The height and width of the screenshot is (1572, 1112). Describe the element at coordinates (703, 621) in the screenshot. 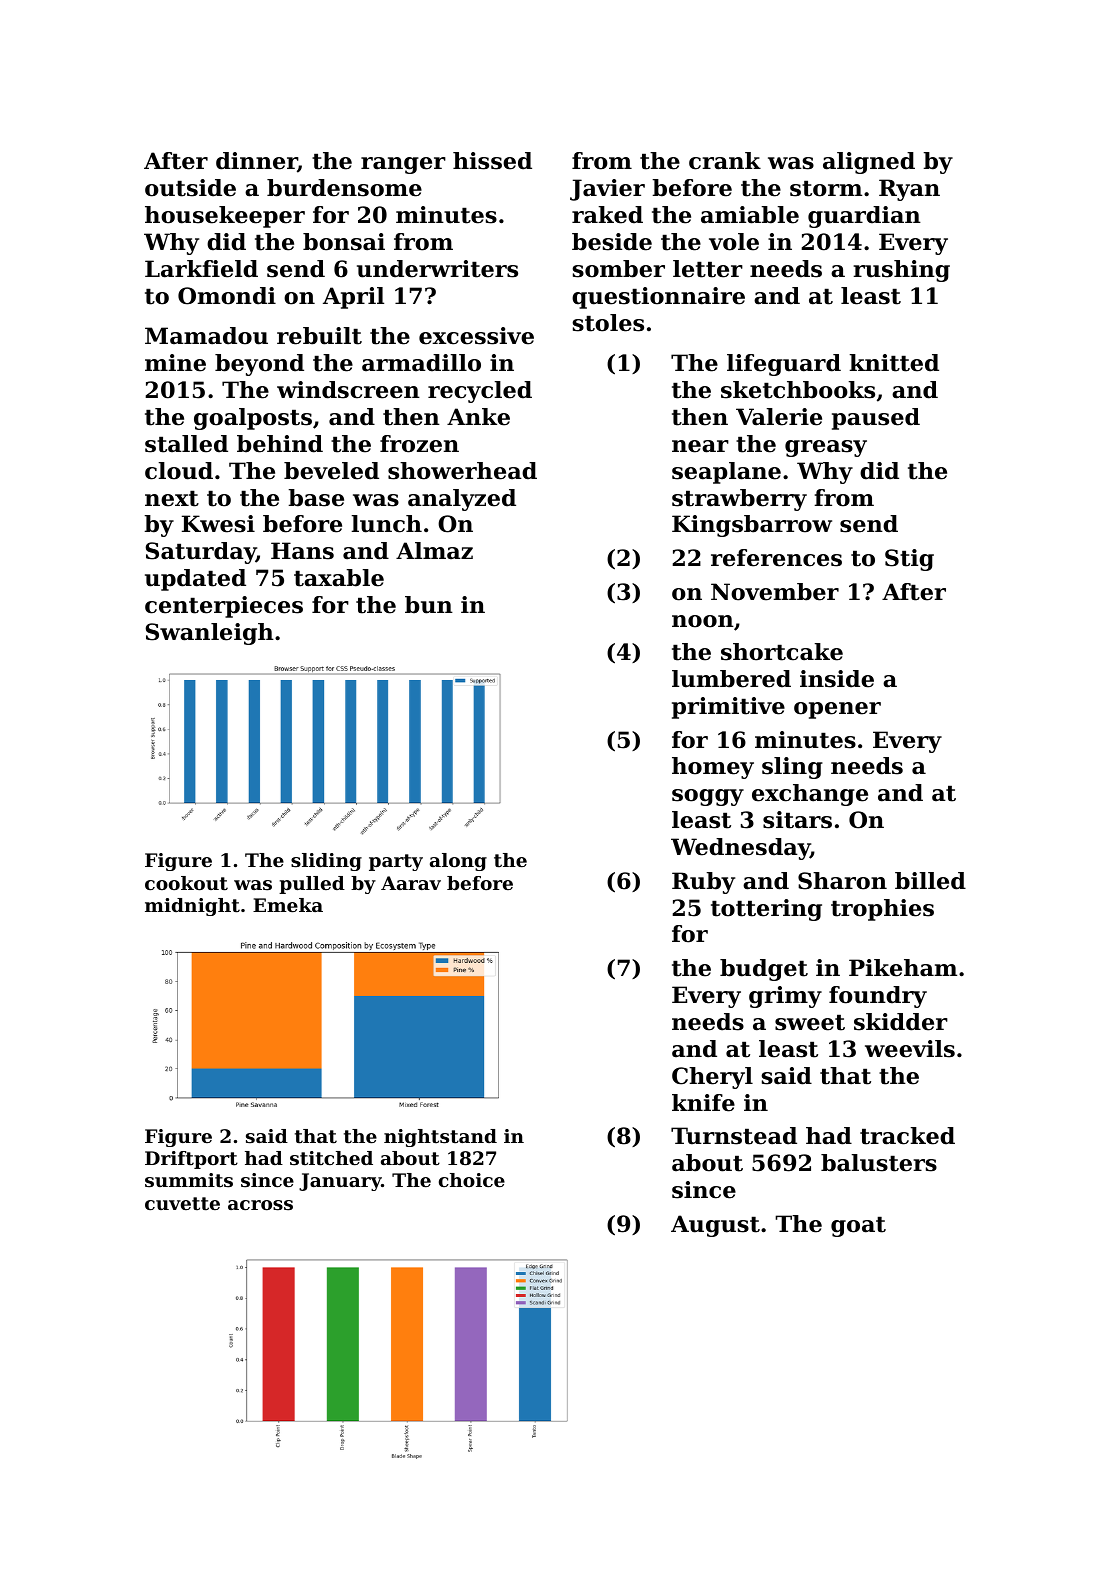

I see `noon` at that location.
